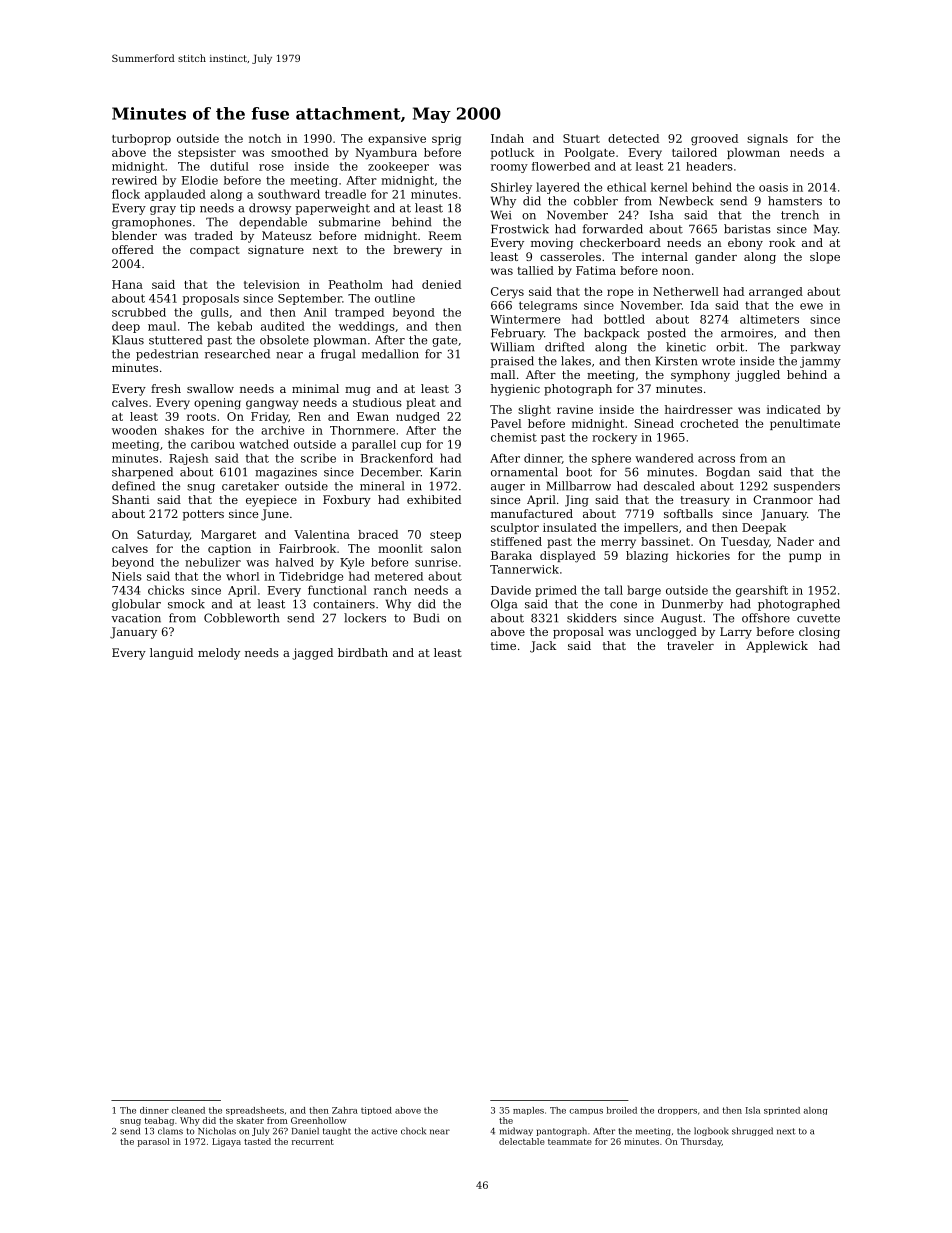  What do you see at coordinates (782, 1111) in the image?
I see `sprinted` at bounding box center [782, 1111].
